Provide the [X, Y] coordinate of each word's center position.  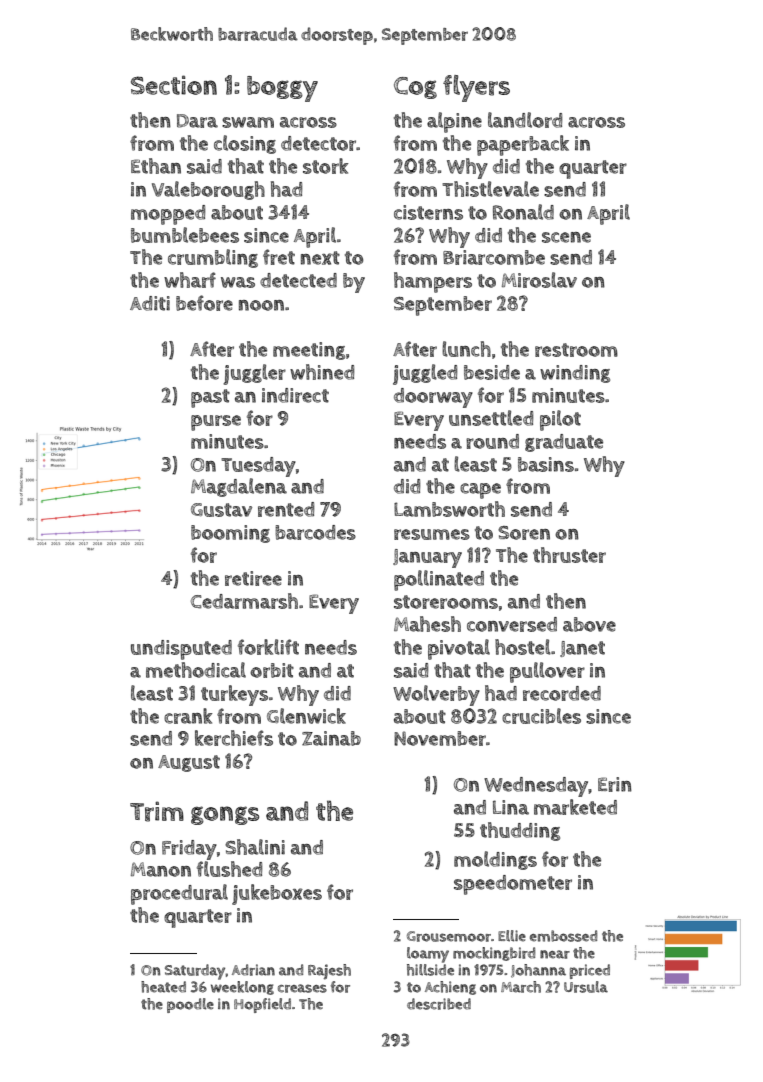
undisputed [181, 650]
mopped [168, 215]
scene [566, 237]
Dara [197, 121]
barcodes [315, 532]
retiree [253, 578]
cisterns [428, 212]
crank [188, 716]
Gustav [221, 510]
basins [546, 464]
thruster [569, 555]
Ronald [523, 212]
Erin [615, 784]
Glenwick [306, 716]
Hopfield [262, 1005]
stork [326, 166]
